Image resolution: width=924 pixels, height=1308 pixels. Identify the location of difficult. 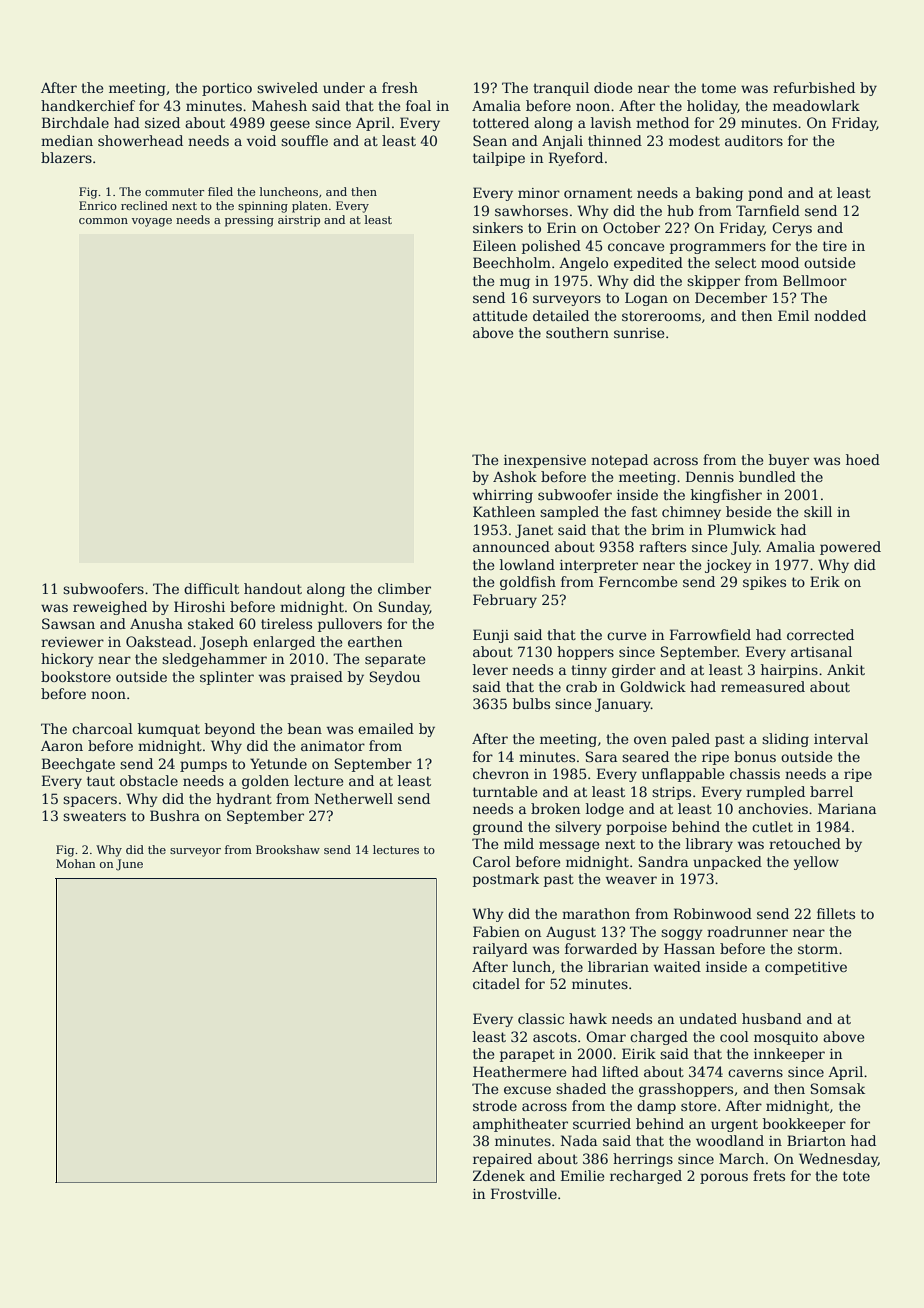
(211, 588).
